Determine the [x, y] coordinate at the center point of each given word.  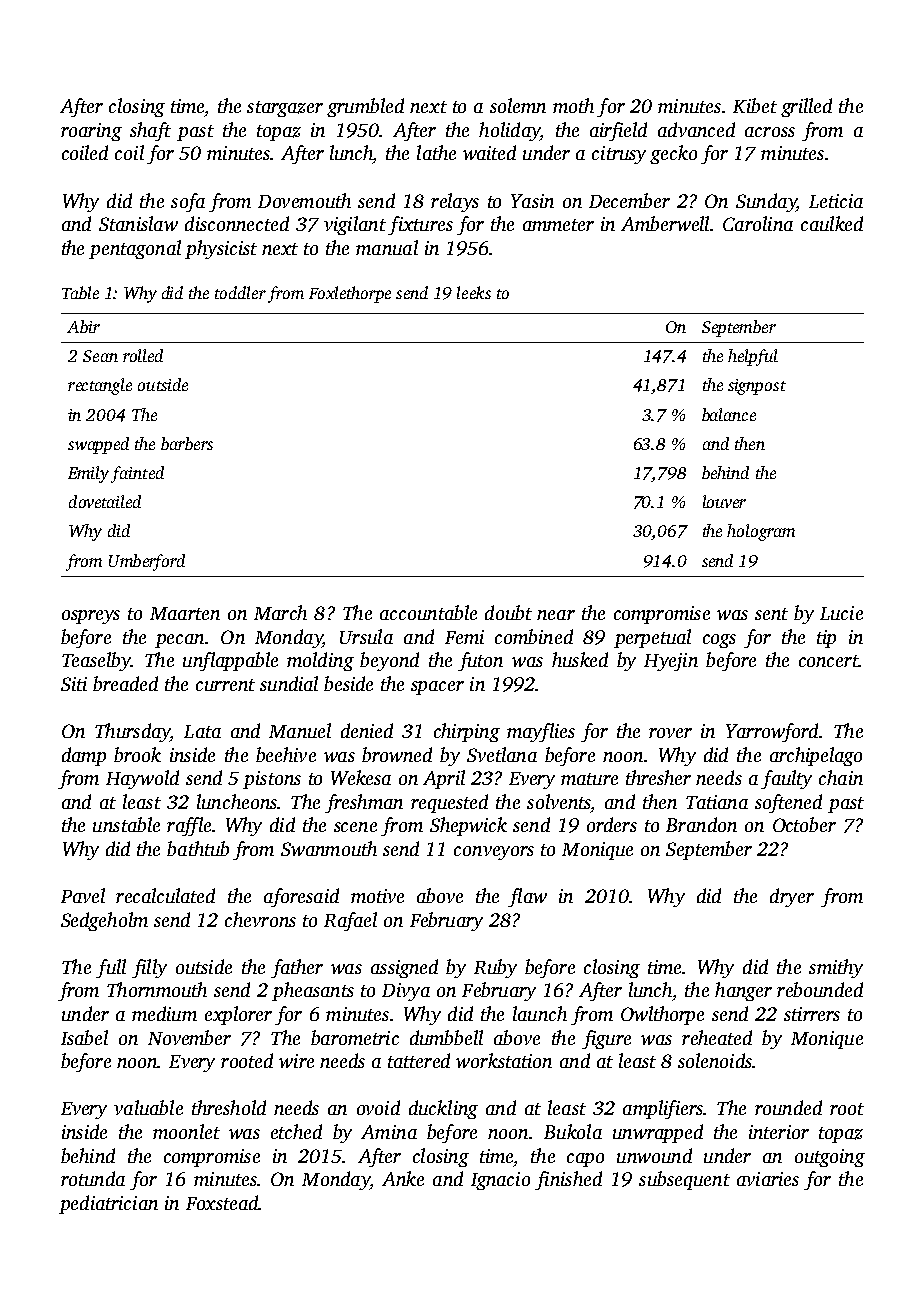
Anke [403, 1178]
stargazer [285, 109]
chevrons [260, 919]
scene [355, 827]
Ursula [366, 636]
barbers [187, 443]
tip [826, 639]
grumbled [365, 107]
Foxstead [222, 1202]
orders [612, 824]
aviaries [768, 1179]
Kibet [755, 105]
